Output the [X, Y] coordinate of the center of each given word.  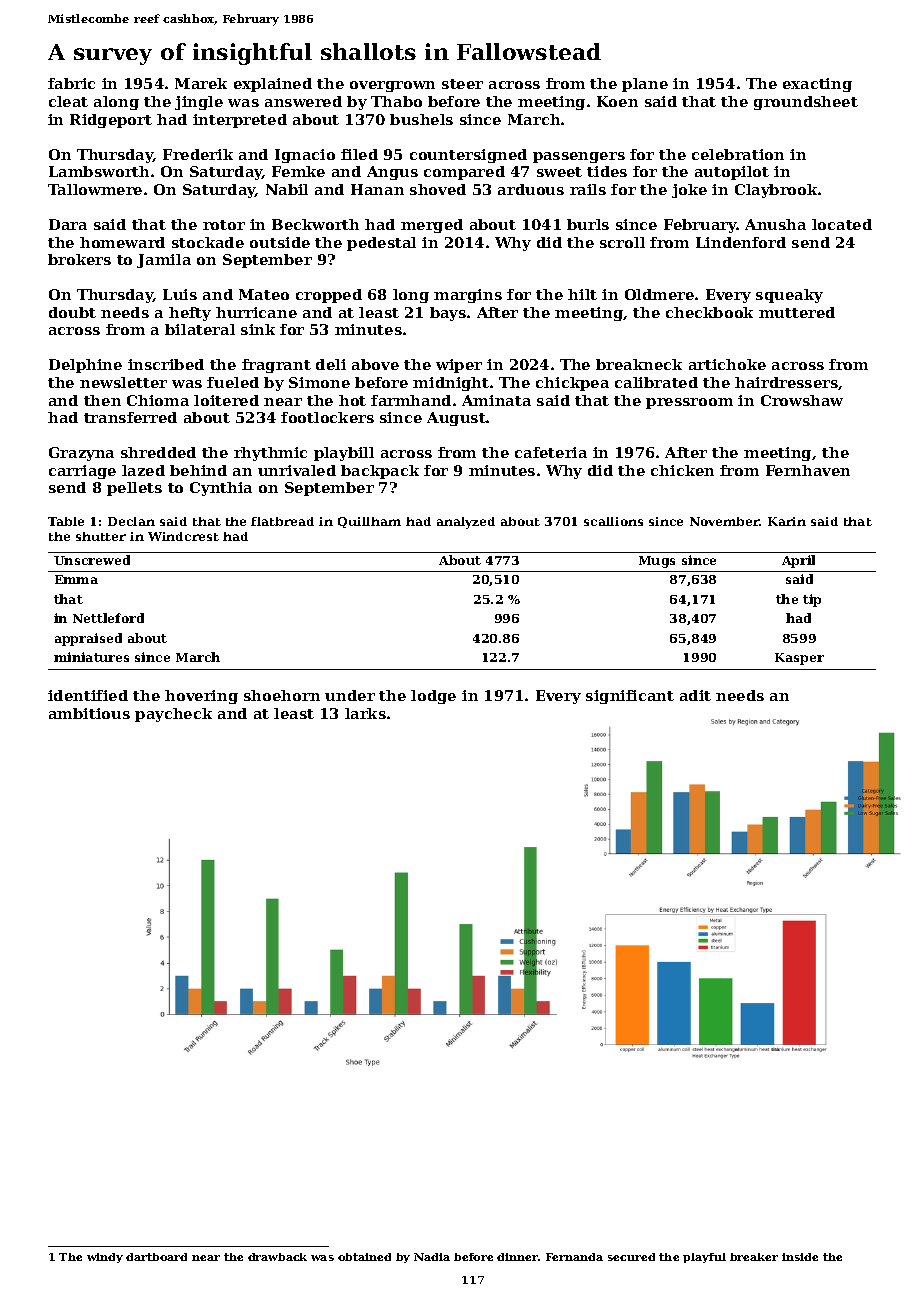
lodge [433, 697]
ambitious [89, 713]
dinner [518, 1257]
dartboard [156, 1257]
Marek [201, 83]
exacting [817, 85]
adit [695, 695]
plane [645, 85]
